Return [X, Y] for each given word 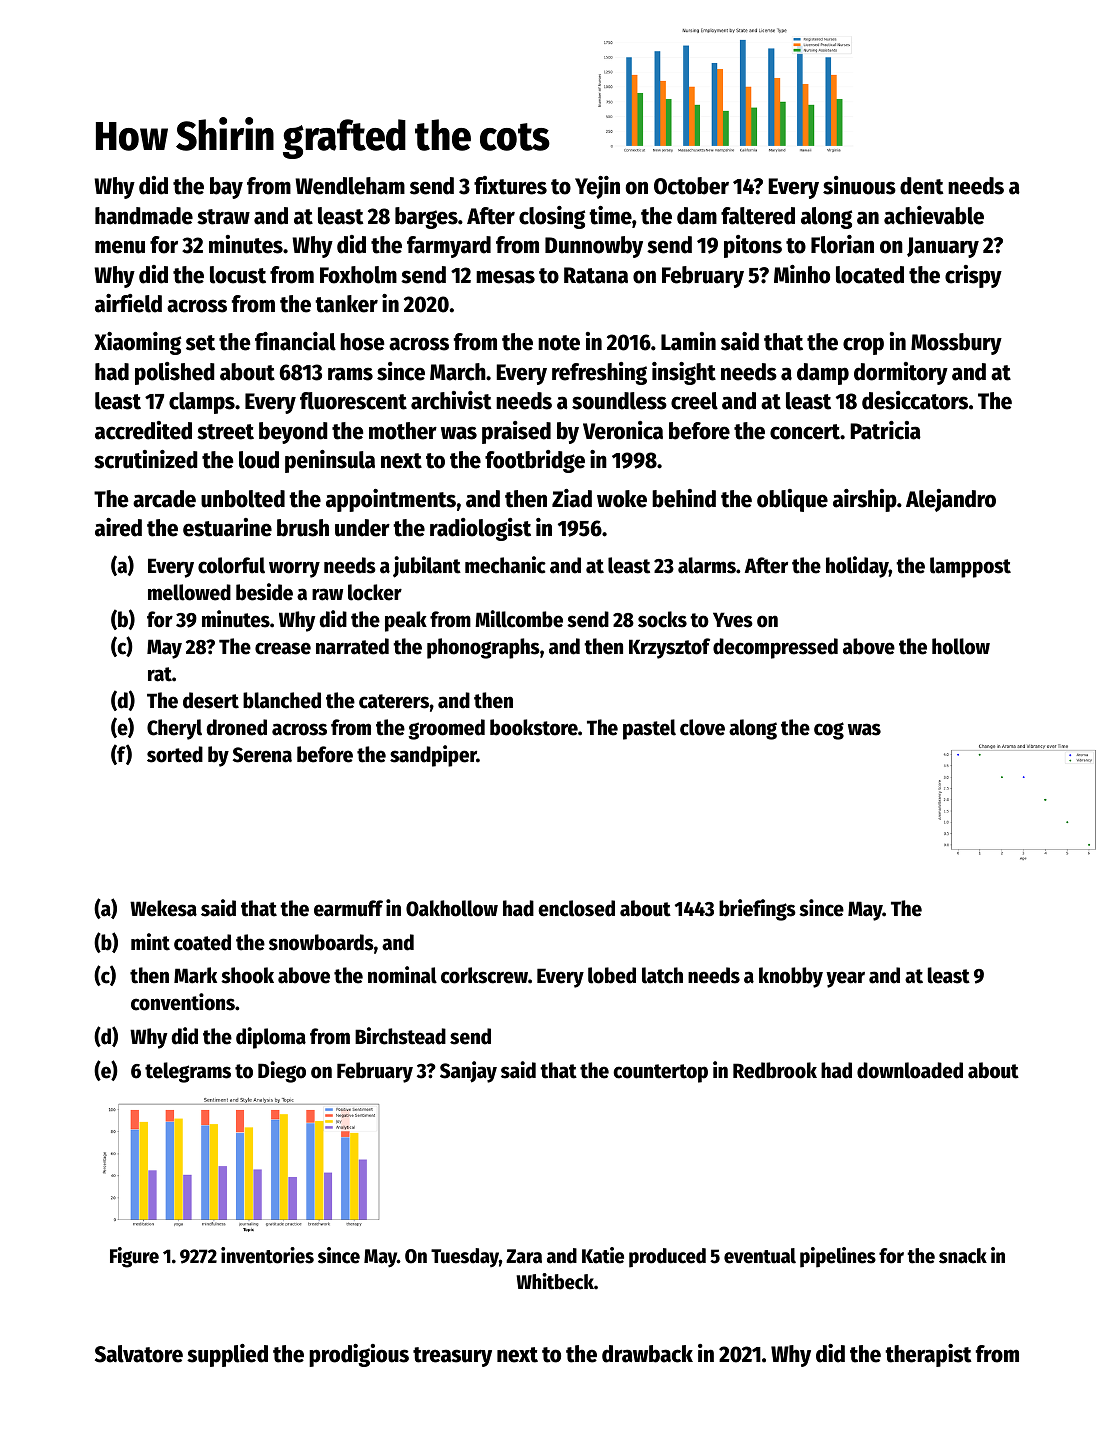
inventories [267, 1255]
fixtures [510, 185]
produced [667, 1258]
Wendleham [350, 186]
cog [829, 731]
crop [863, 346]
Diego [282, 1072]
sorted [175, 754]
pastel [649, 729]
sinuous [859, 185]
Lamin [688, 341]
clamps [202, 403]
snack [963, 1256]
